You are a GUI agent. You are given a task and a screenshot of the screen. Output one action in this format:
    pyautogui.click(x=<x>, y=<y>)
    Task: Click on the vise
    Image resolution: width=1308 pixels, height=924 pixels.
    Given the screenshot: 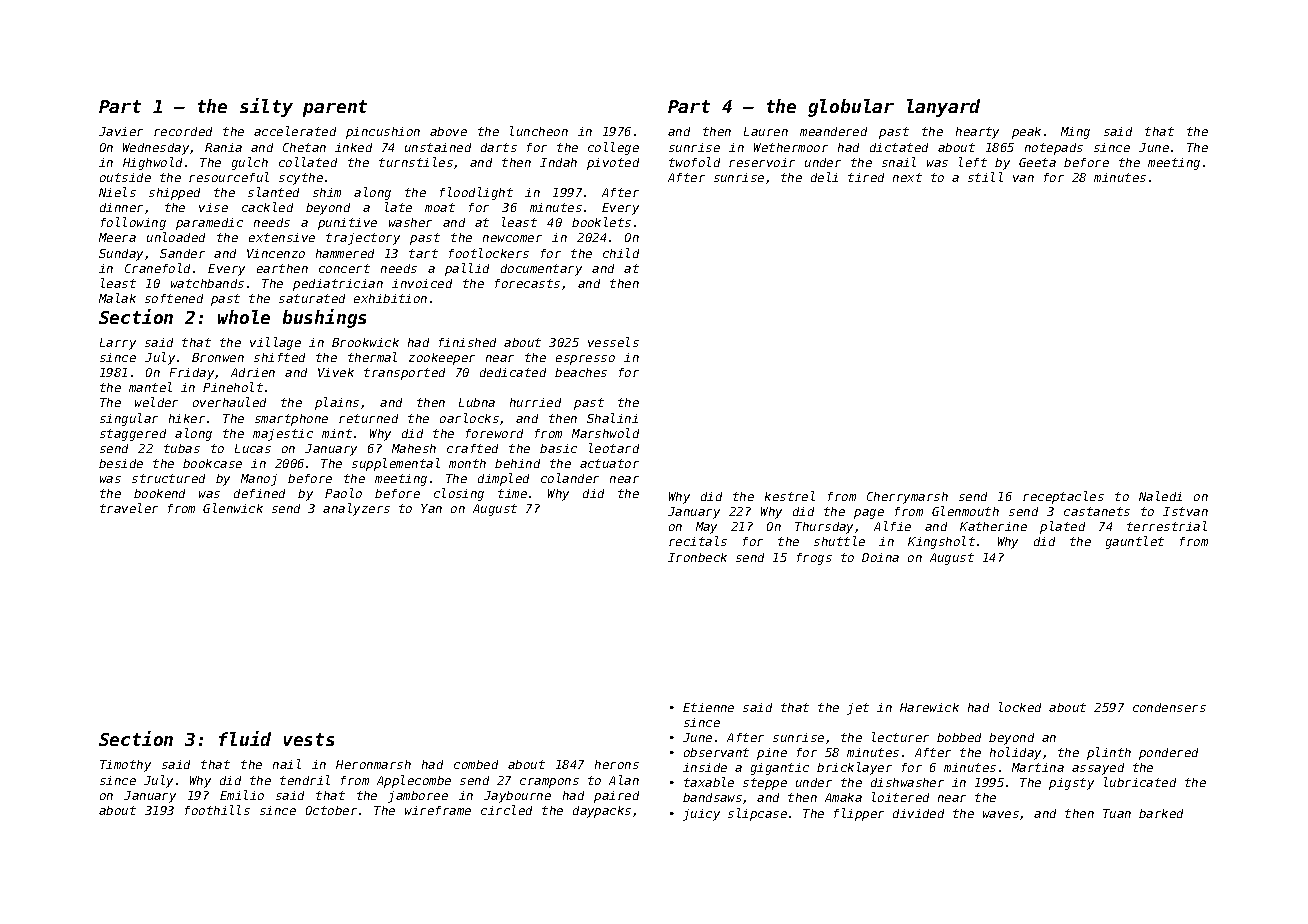 What is the action you would take?
    pyautogui.click(x=213, y=207)
